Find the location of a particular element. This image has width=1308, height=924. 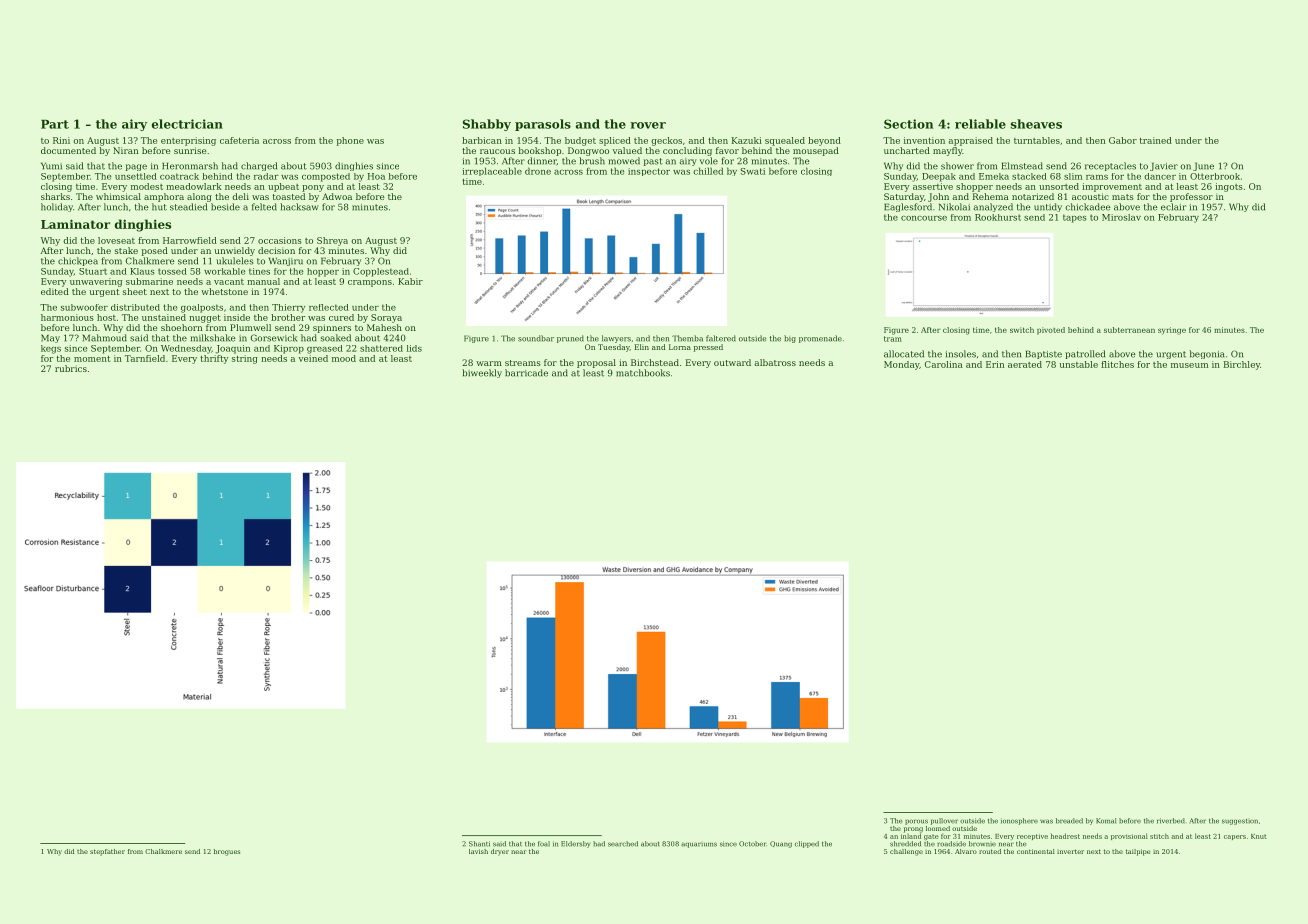

flitches is located at coordinates (1117, 364).
